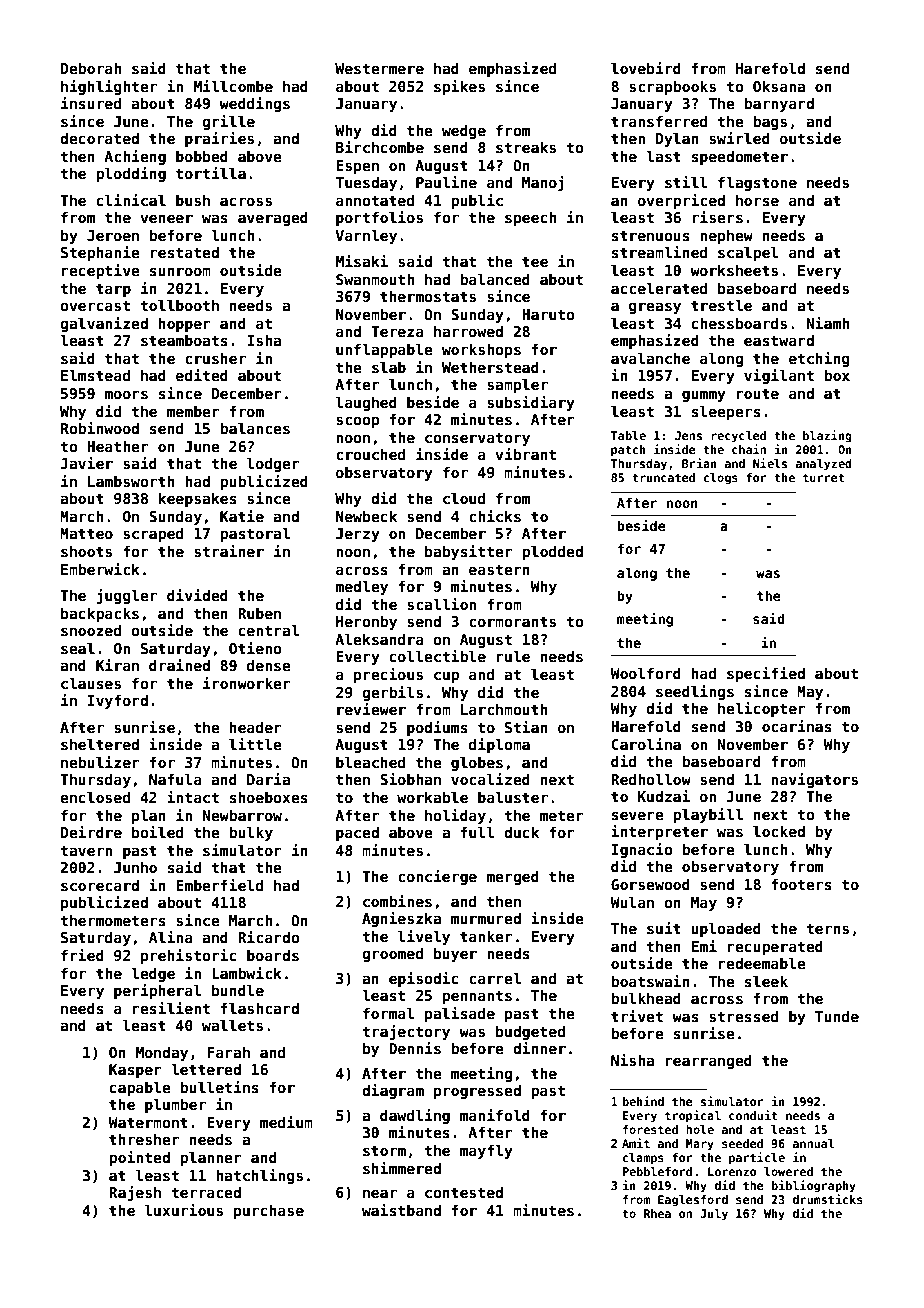  Describe the element at coordinates (734, 270) in the screenshot. I see `worksheets` at that location.
